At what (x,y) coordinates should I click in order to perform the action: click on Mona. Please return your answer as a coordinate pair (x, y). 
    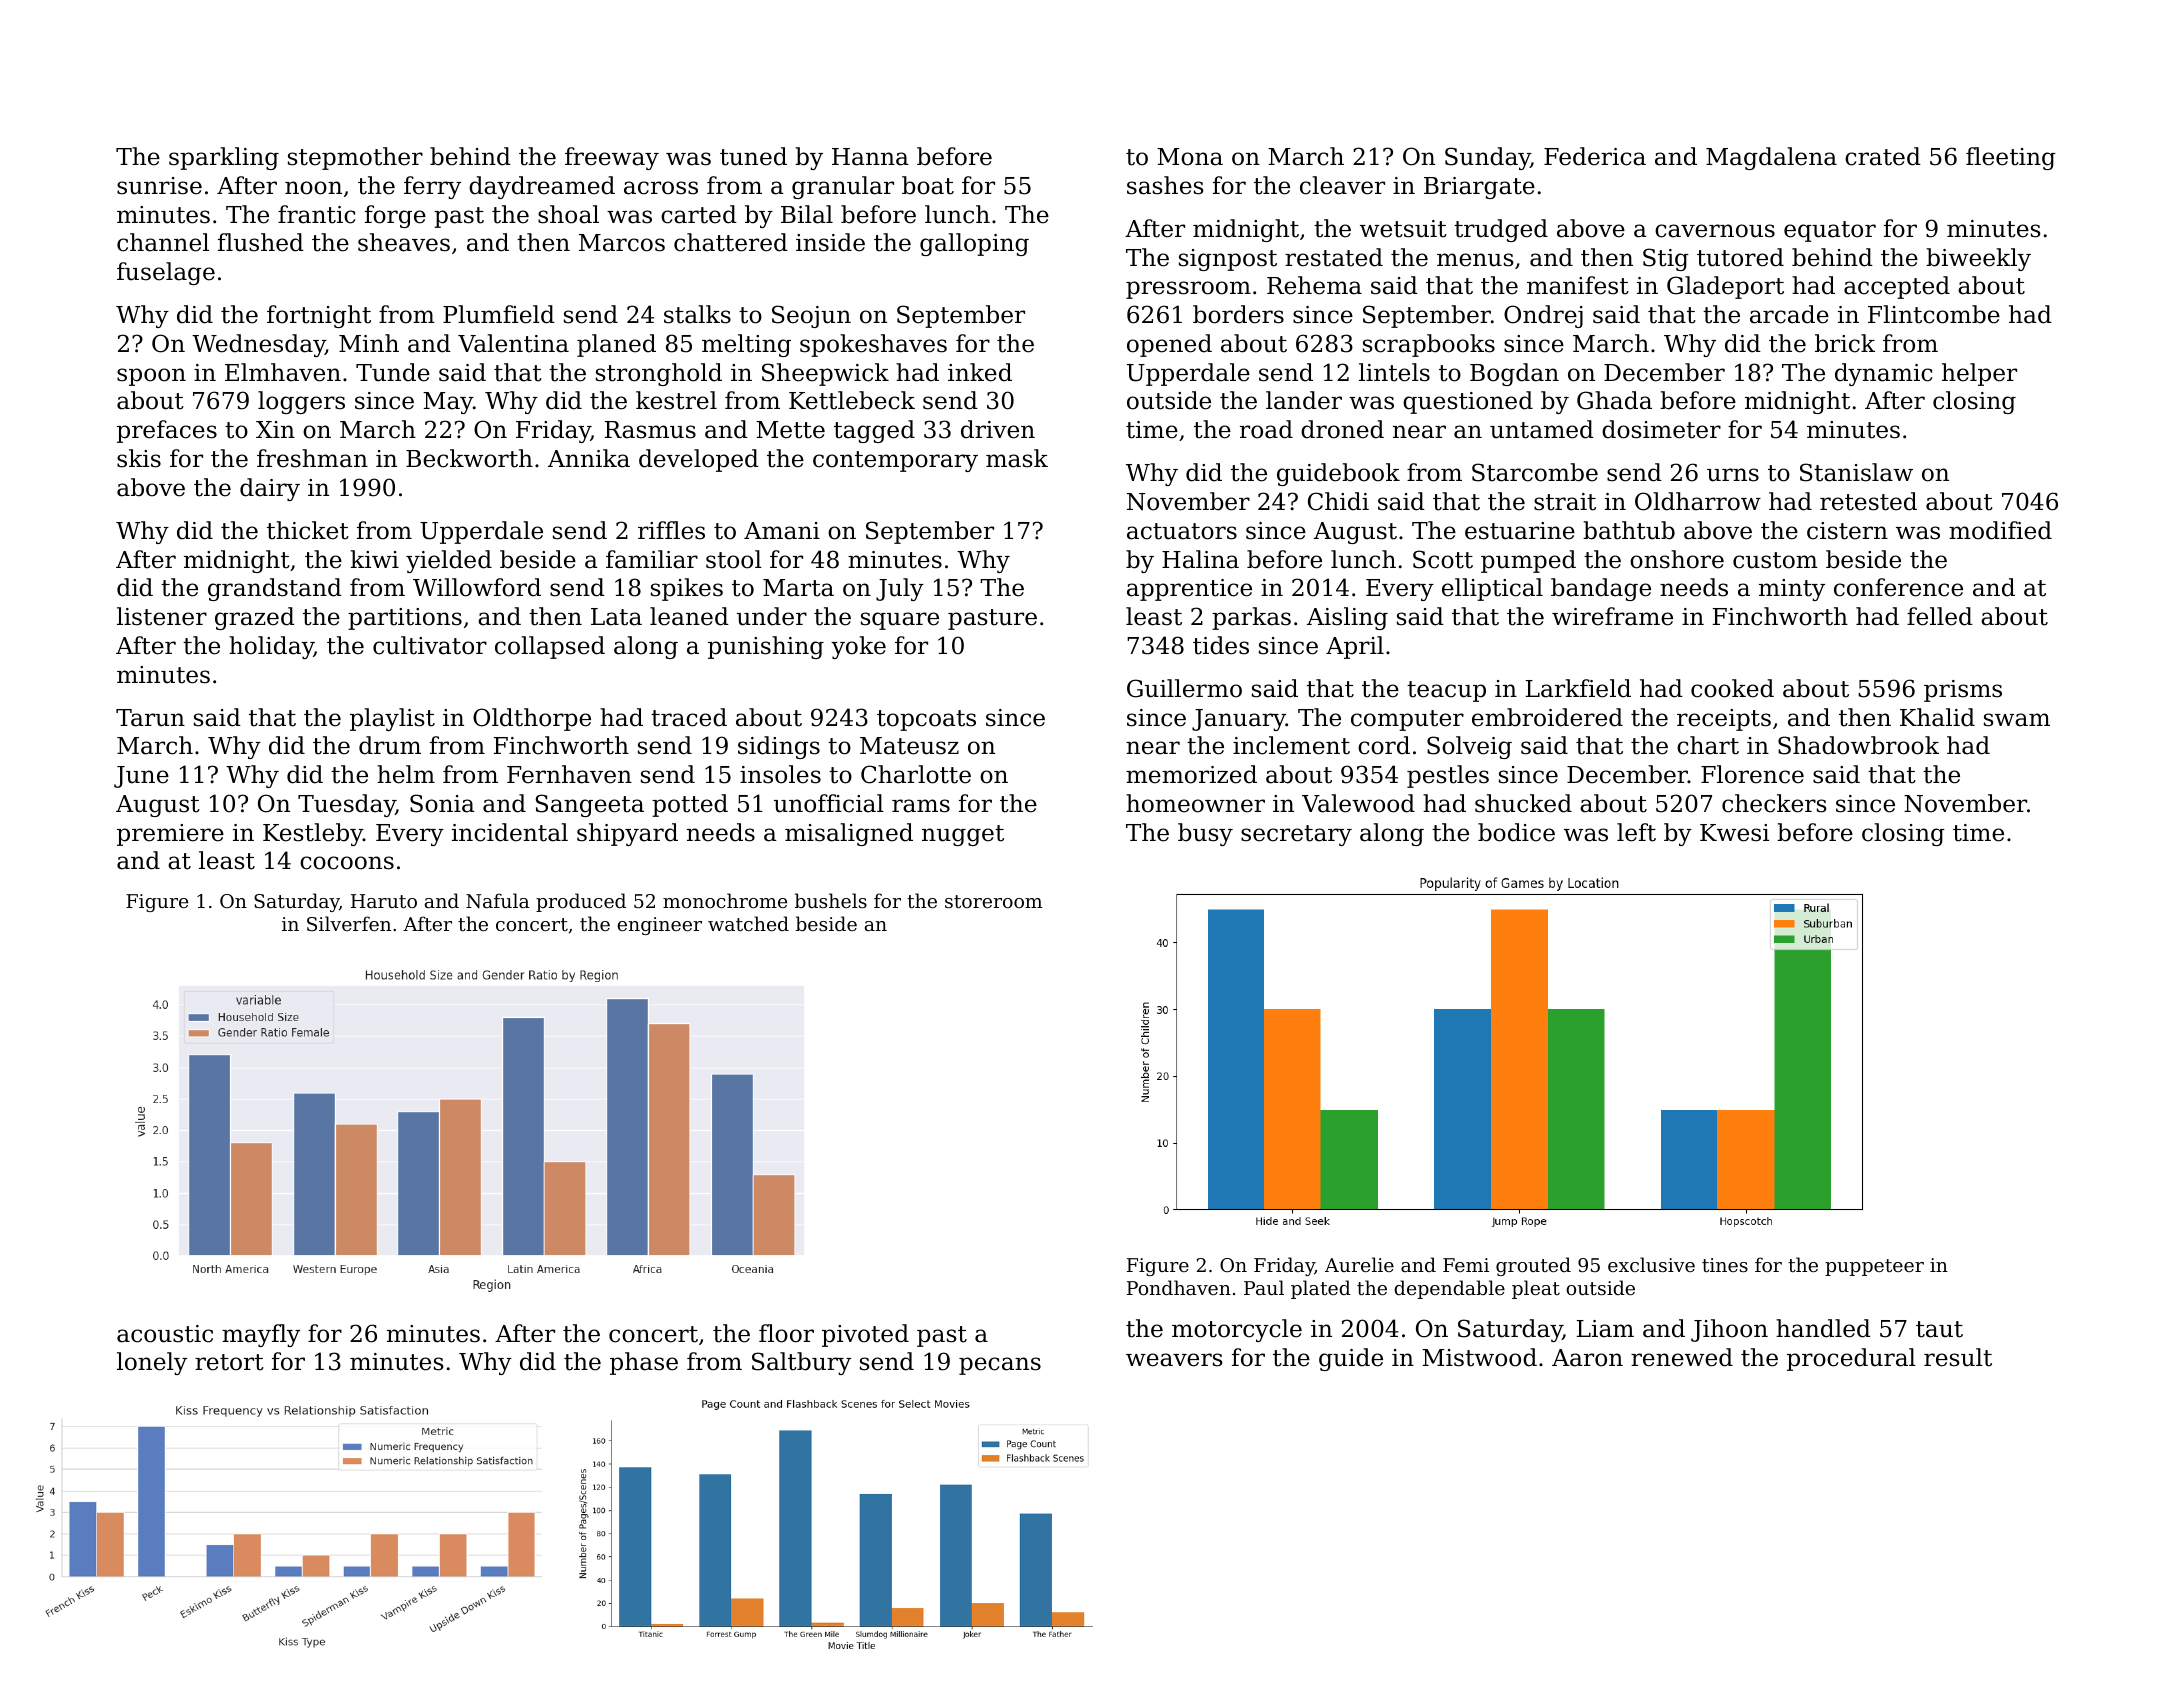
    Looking at the image, I should click on (1190, 157).
